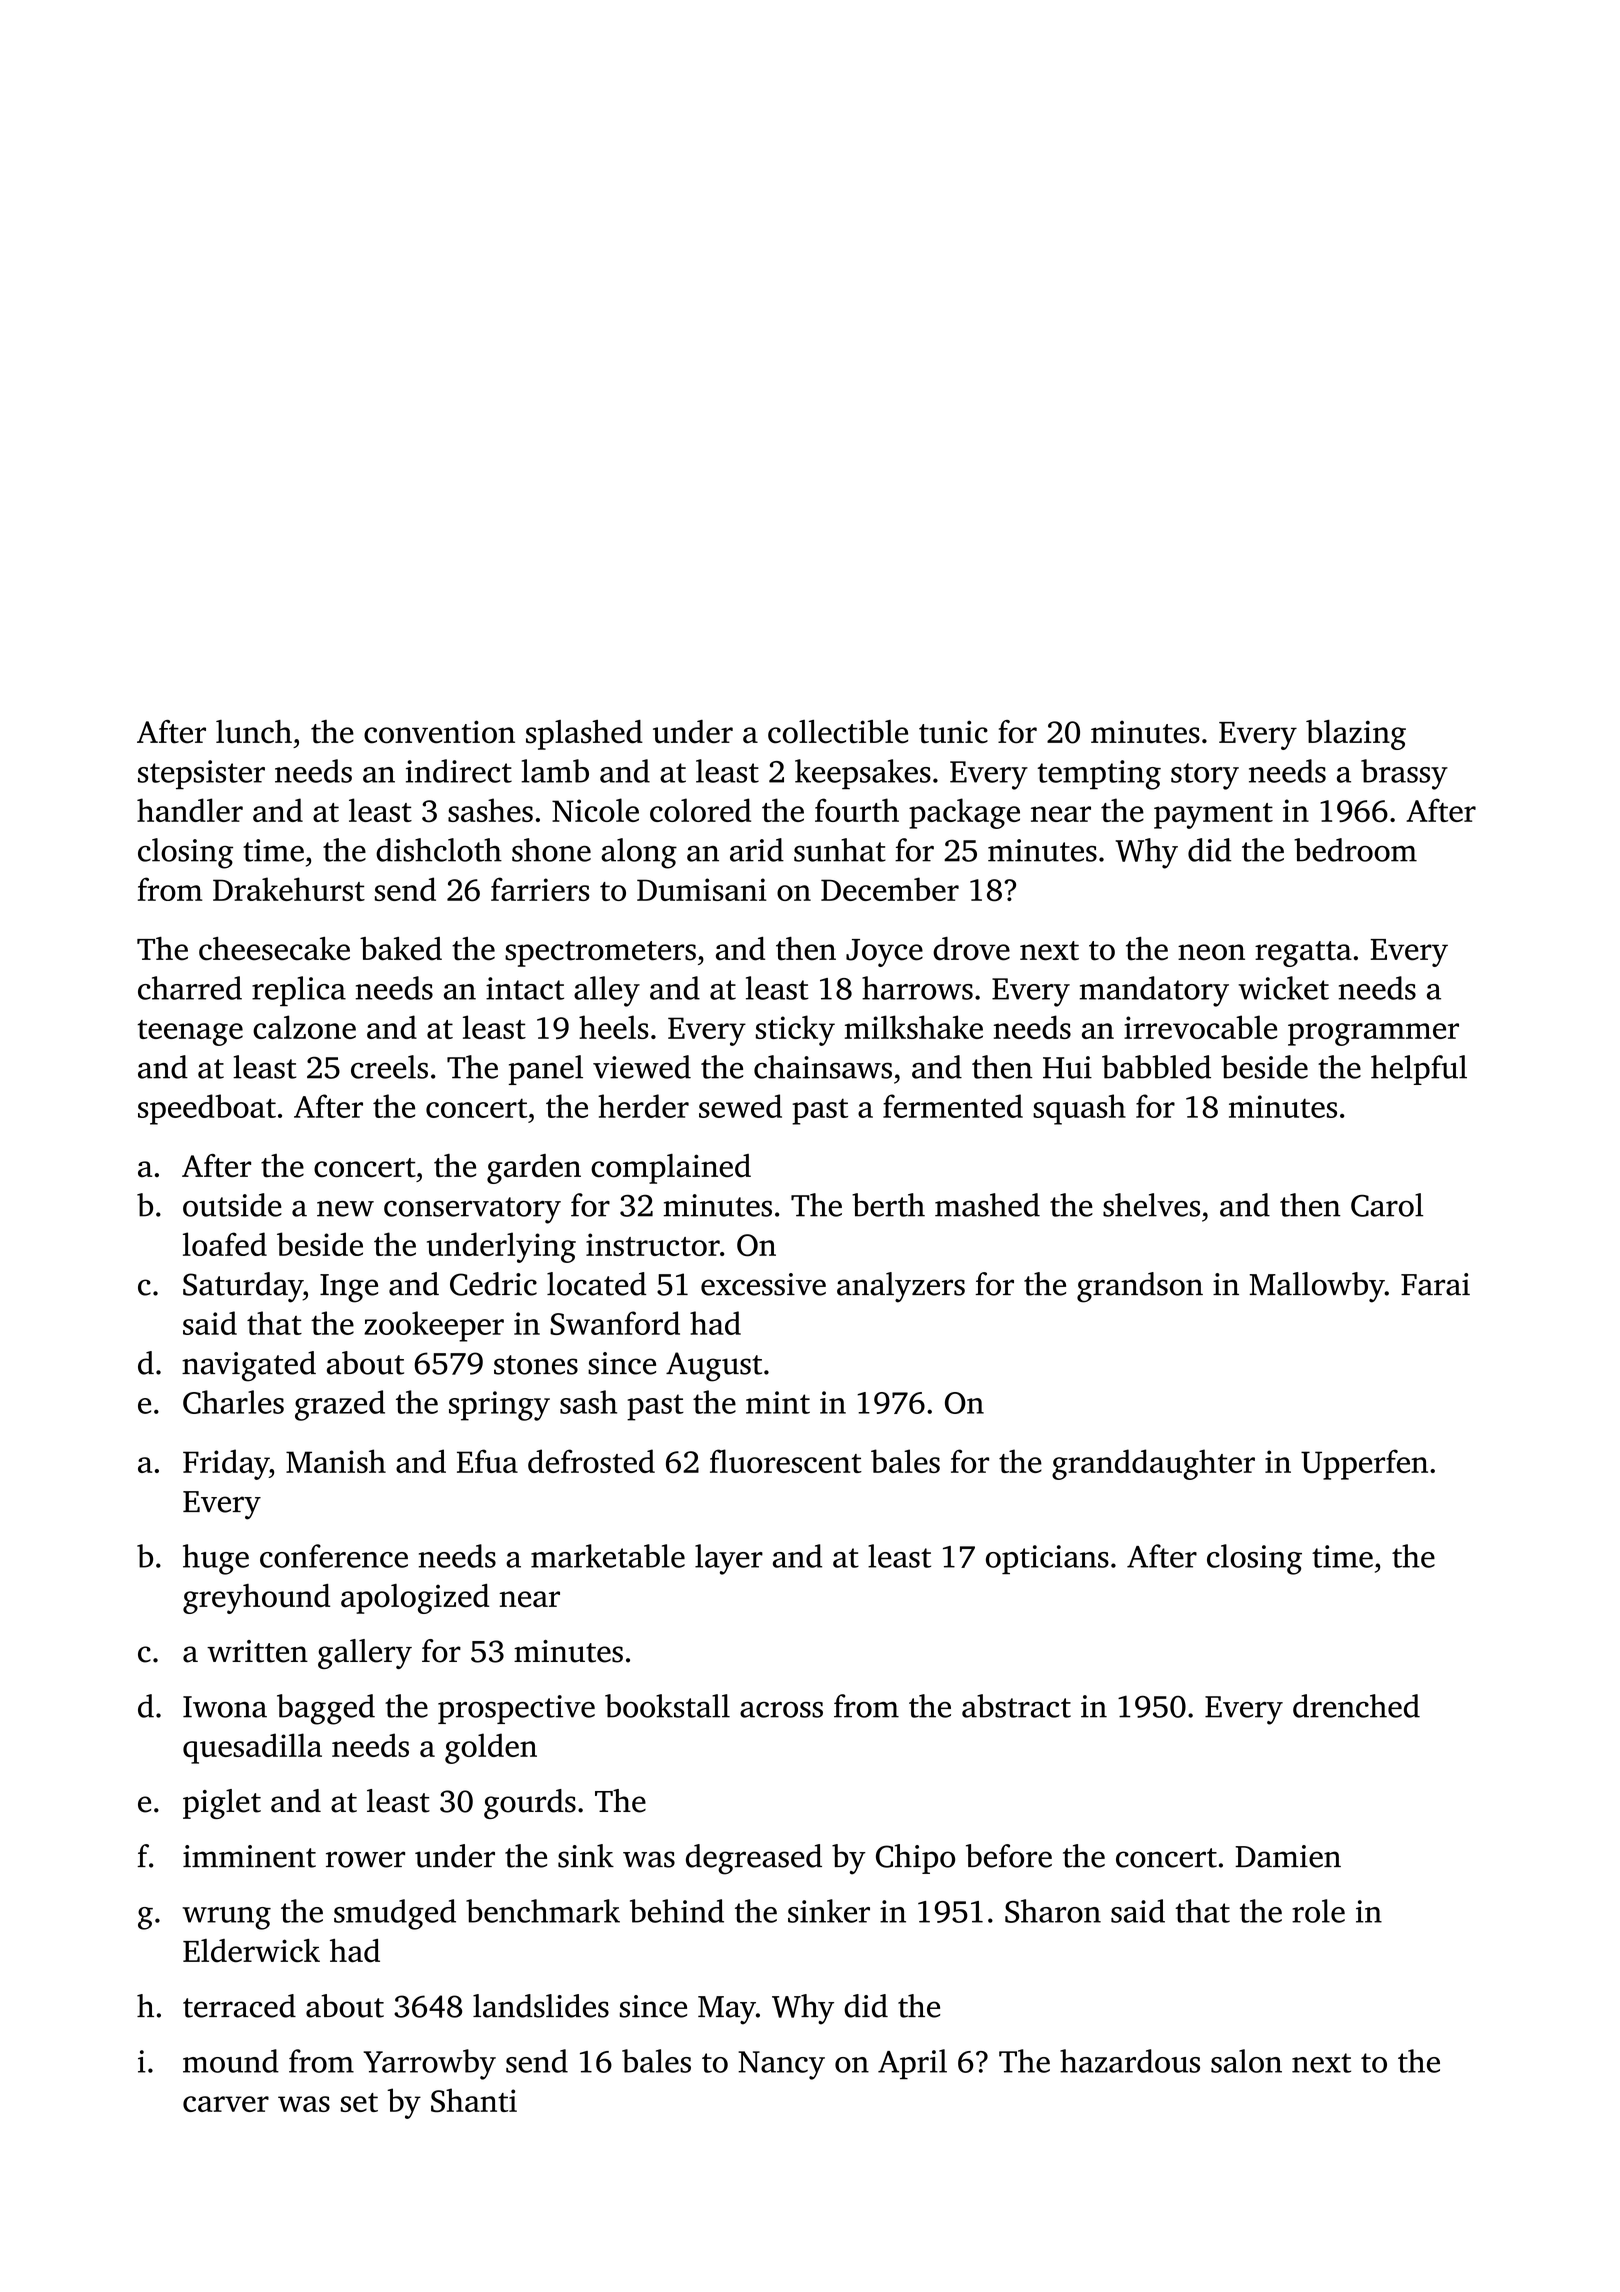 The image size is (1620, 2292). I want to click on wicket, so click(1283, 988).
